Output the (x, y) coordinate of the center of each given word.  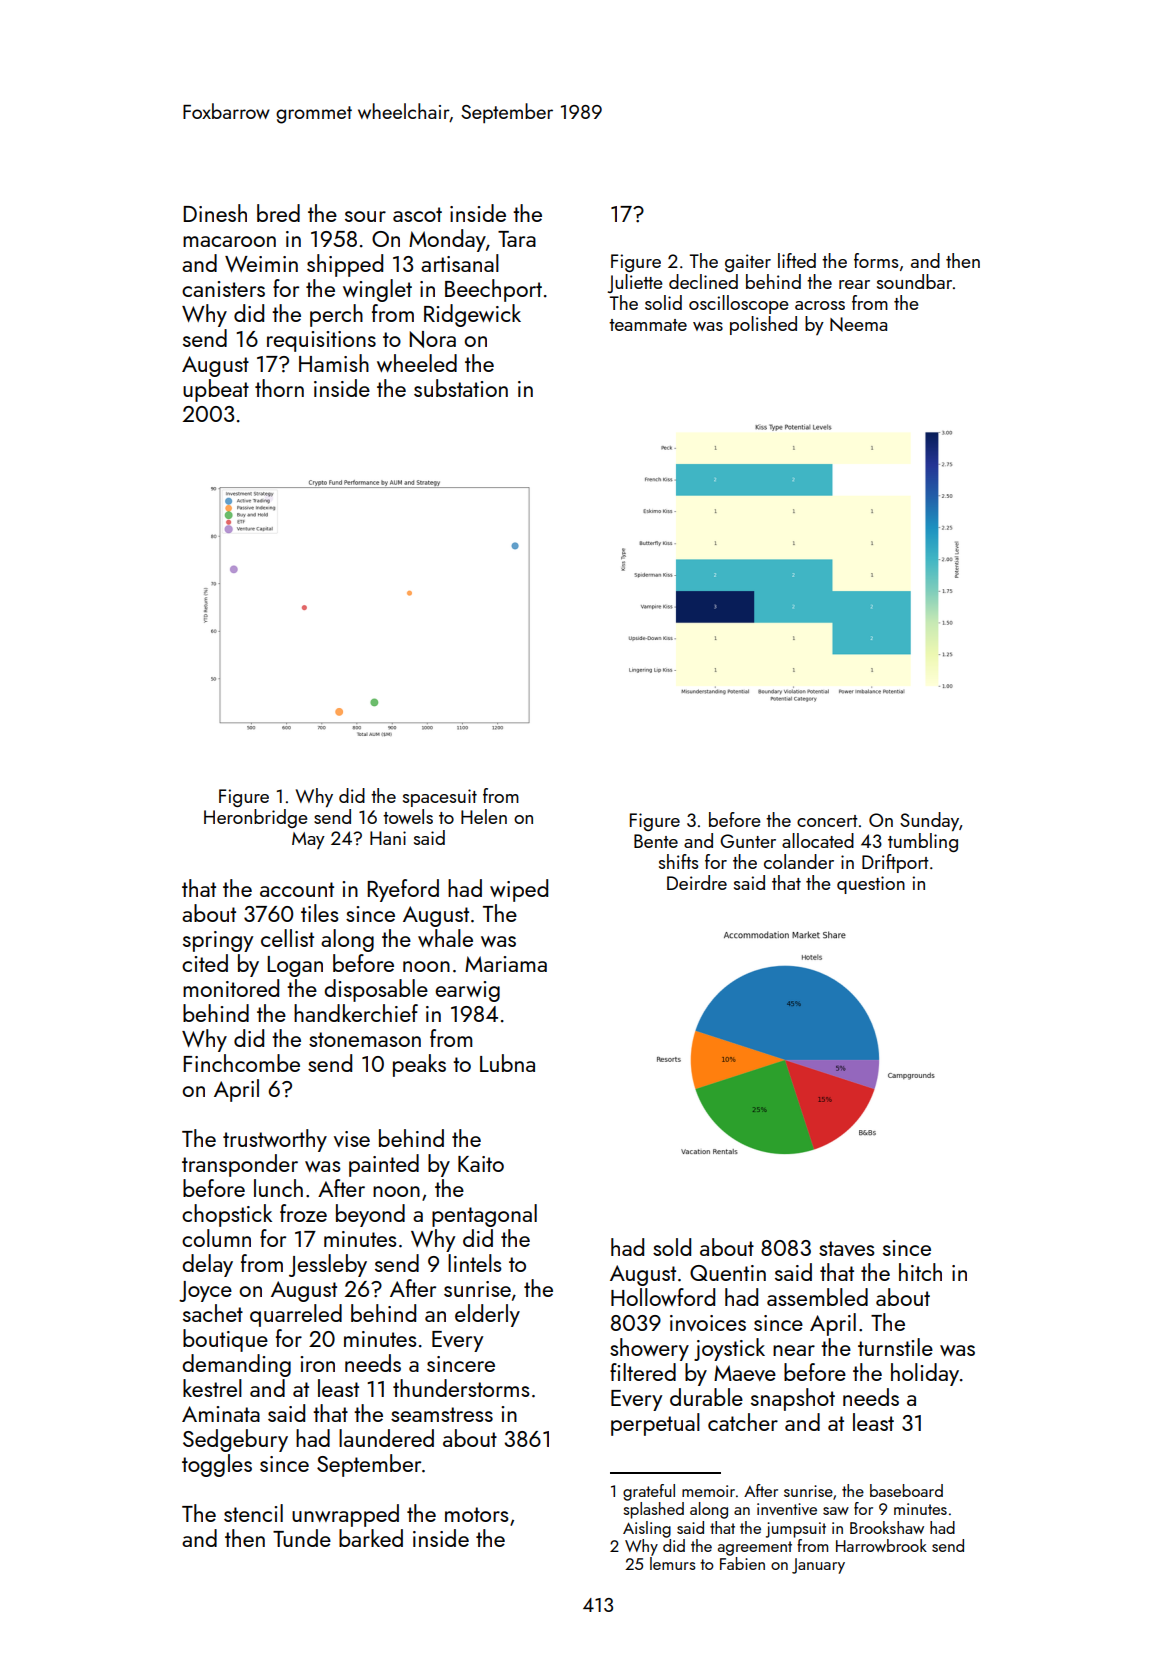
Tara (517, 239)
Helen (484, 816)
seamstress (442, 1414)
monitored (231, 988)
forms (876, 260)
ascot (417, 214)
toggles (217, 1465)
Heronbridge (256, 818)
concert (827, 821)
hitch (920, 1272)
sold (672, 1247)
